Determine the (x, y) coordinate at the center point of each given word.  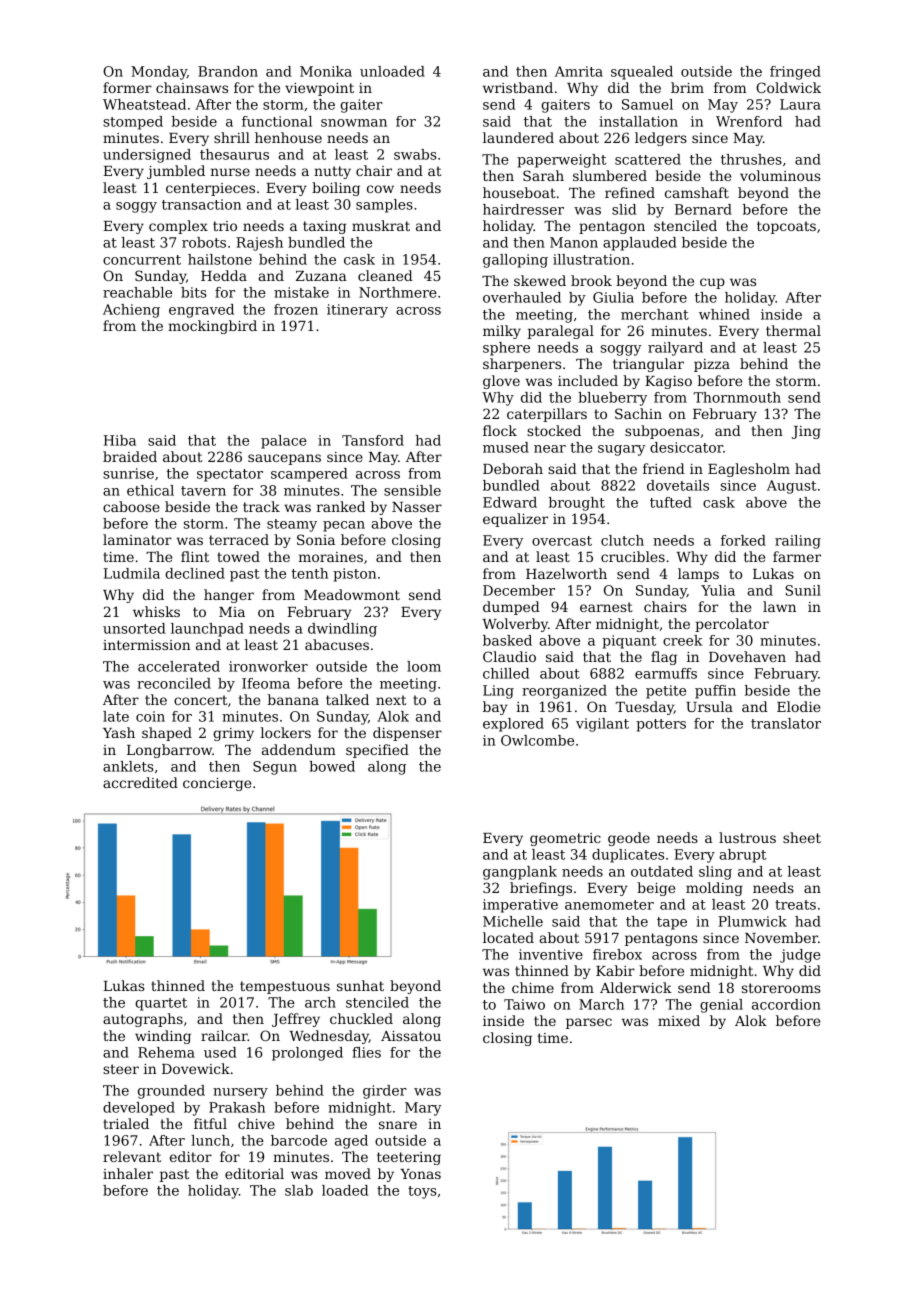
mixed (679, 1020)
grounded (171, 1092)
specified (377, 751)
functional (277, 121)
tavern (203, 491)
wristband (518, 87)
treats (795, 905)
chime (533, 987)
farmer (797, 556)
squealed (642, 73)
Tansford (373, 440)
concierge (217, 784)
